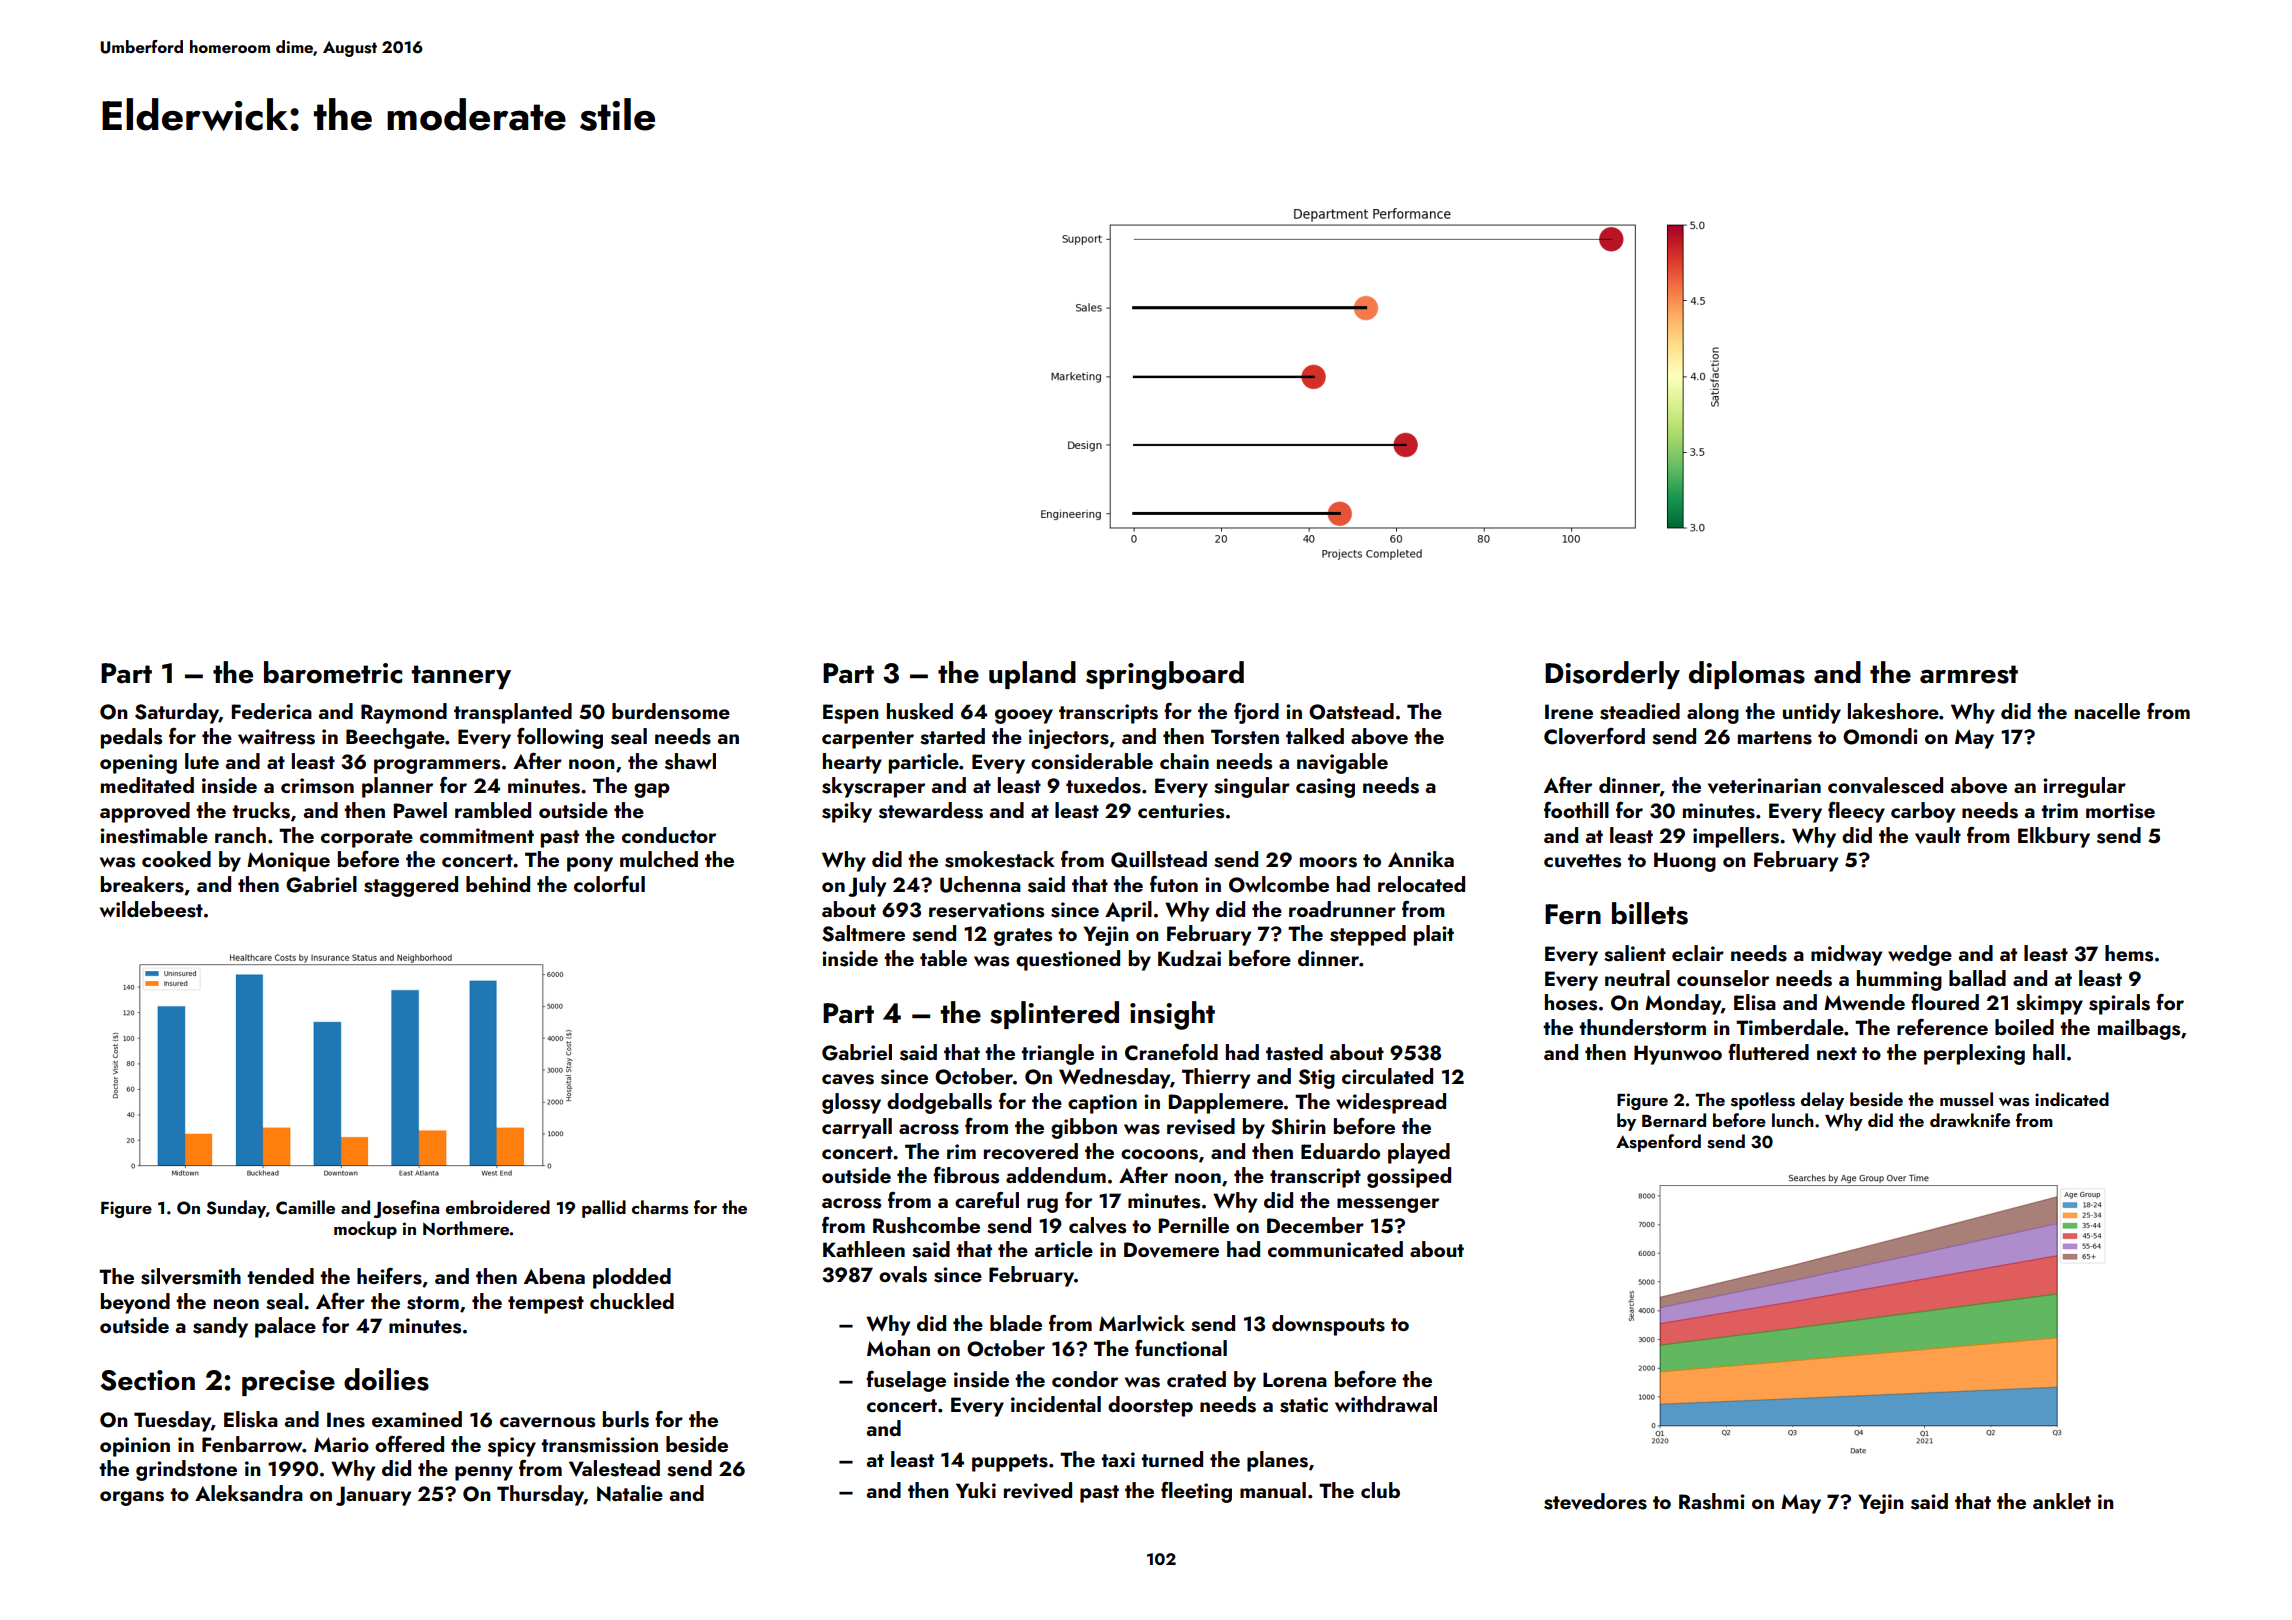 This screenshot has height=1620, width=2292. Describe the element at coordinates (1032, 675) in the screenshot. I see `upland` at that location.
